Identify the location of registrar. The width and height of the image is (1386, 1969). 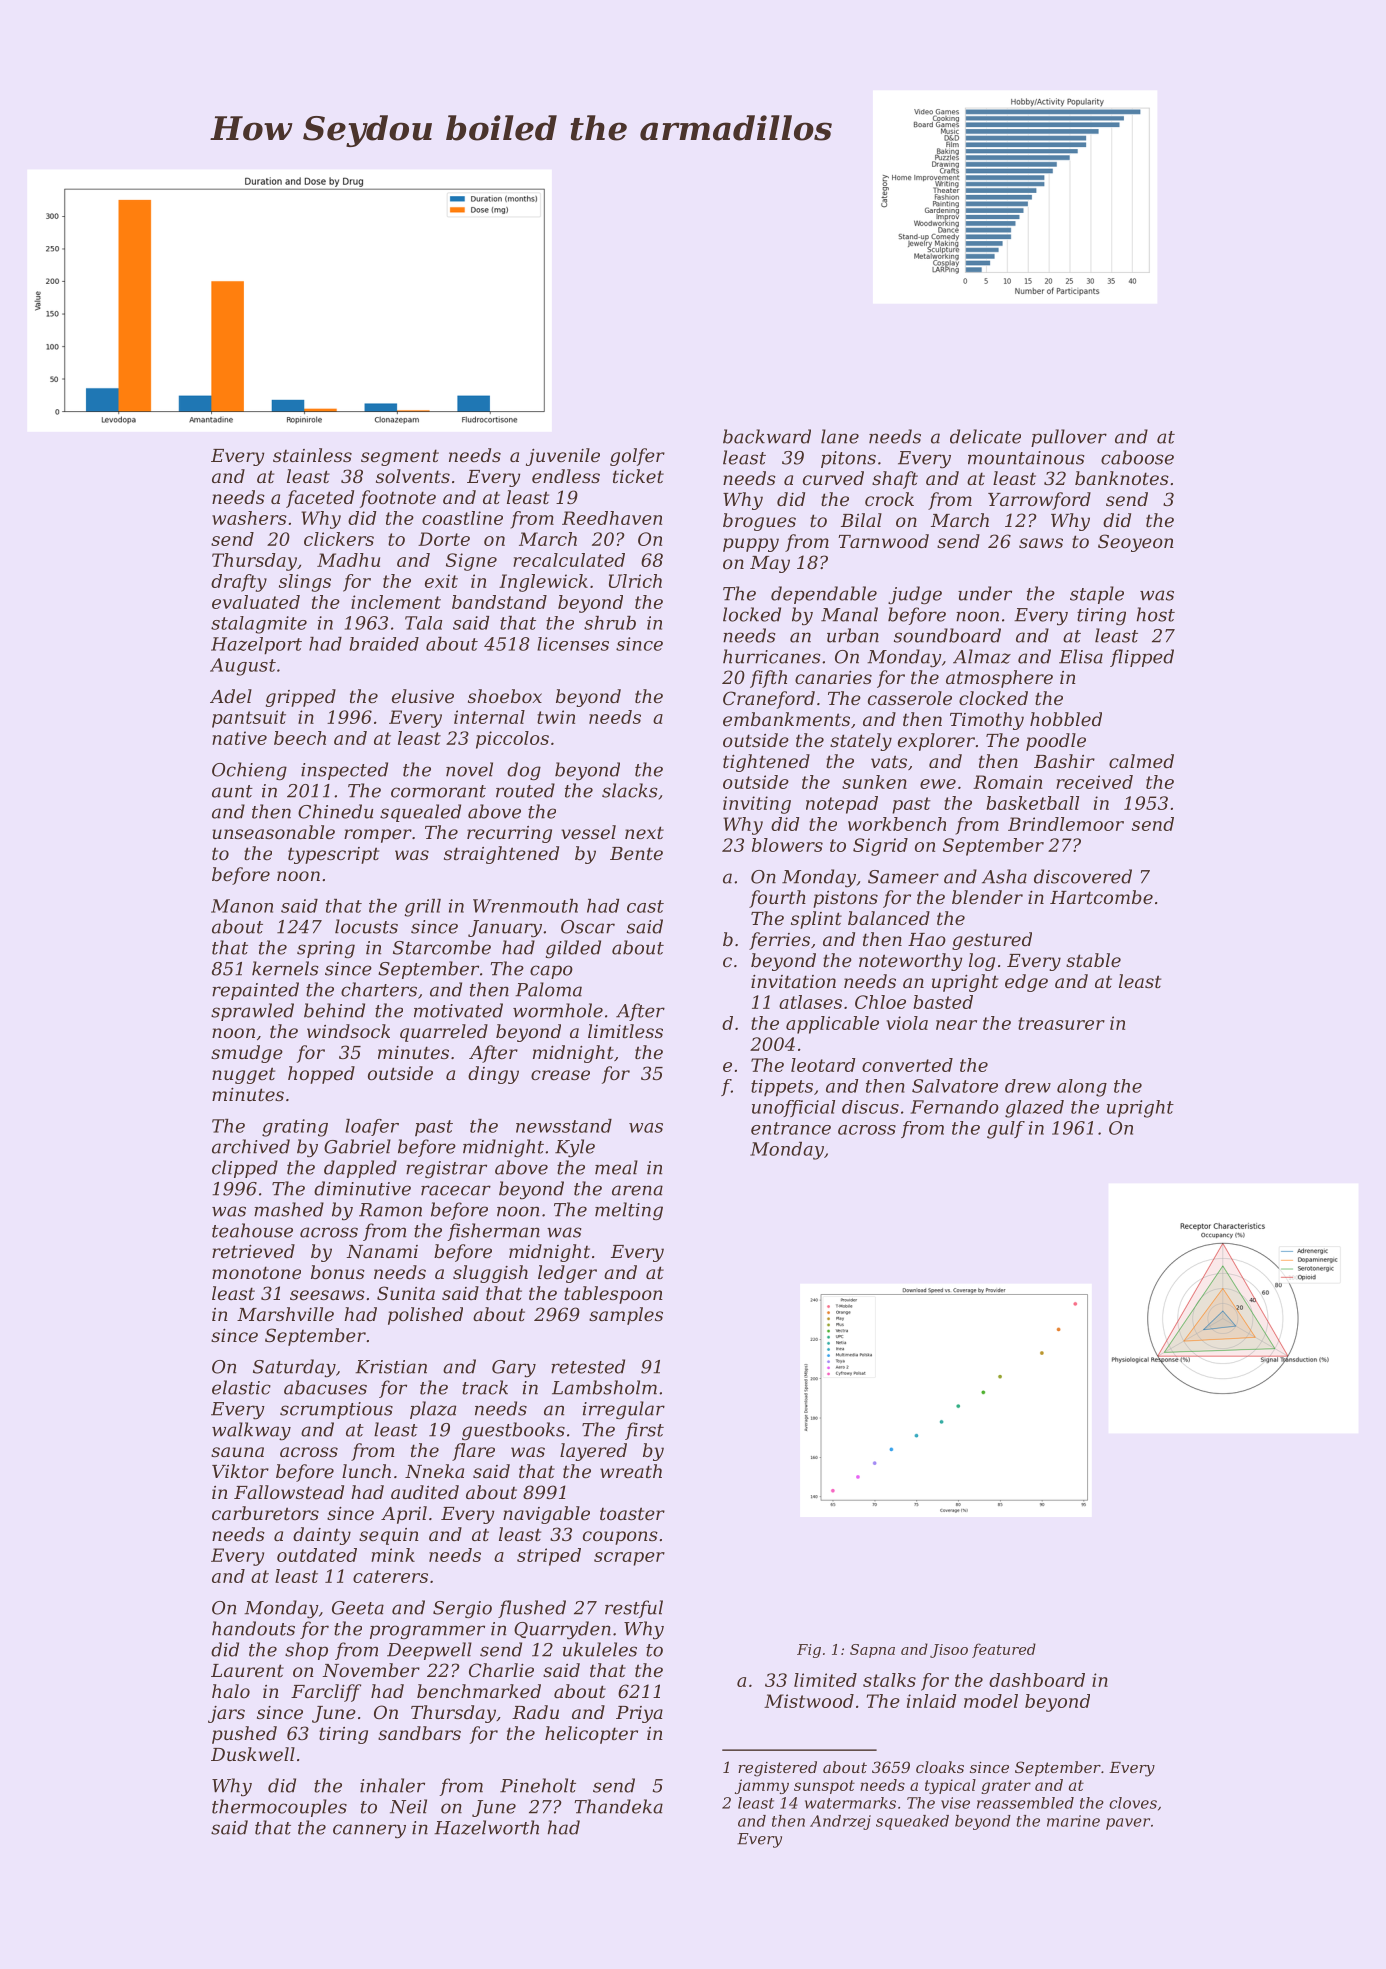
(446, 1169).
